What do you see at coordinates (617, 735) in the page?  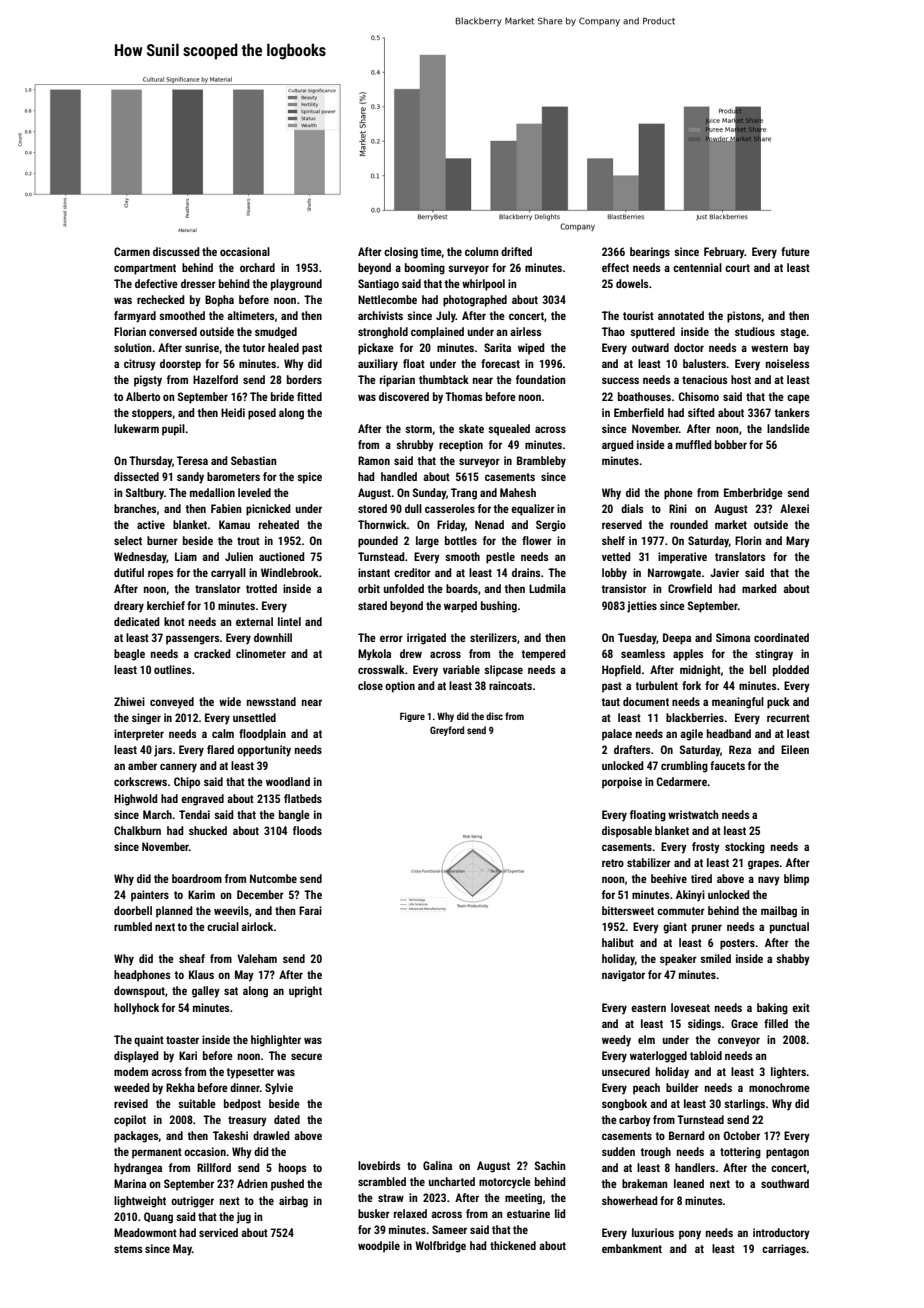 I see `palace` at bounding box center [617, 735].
